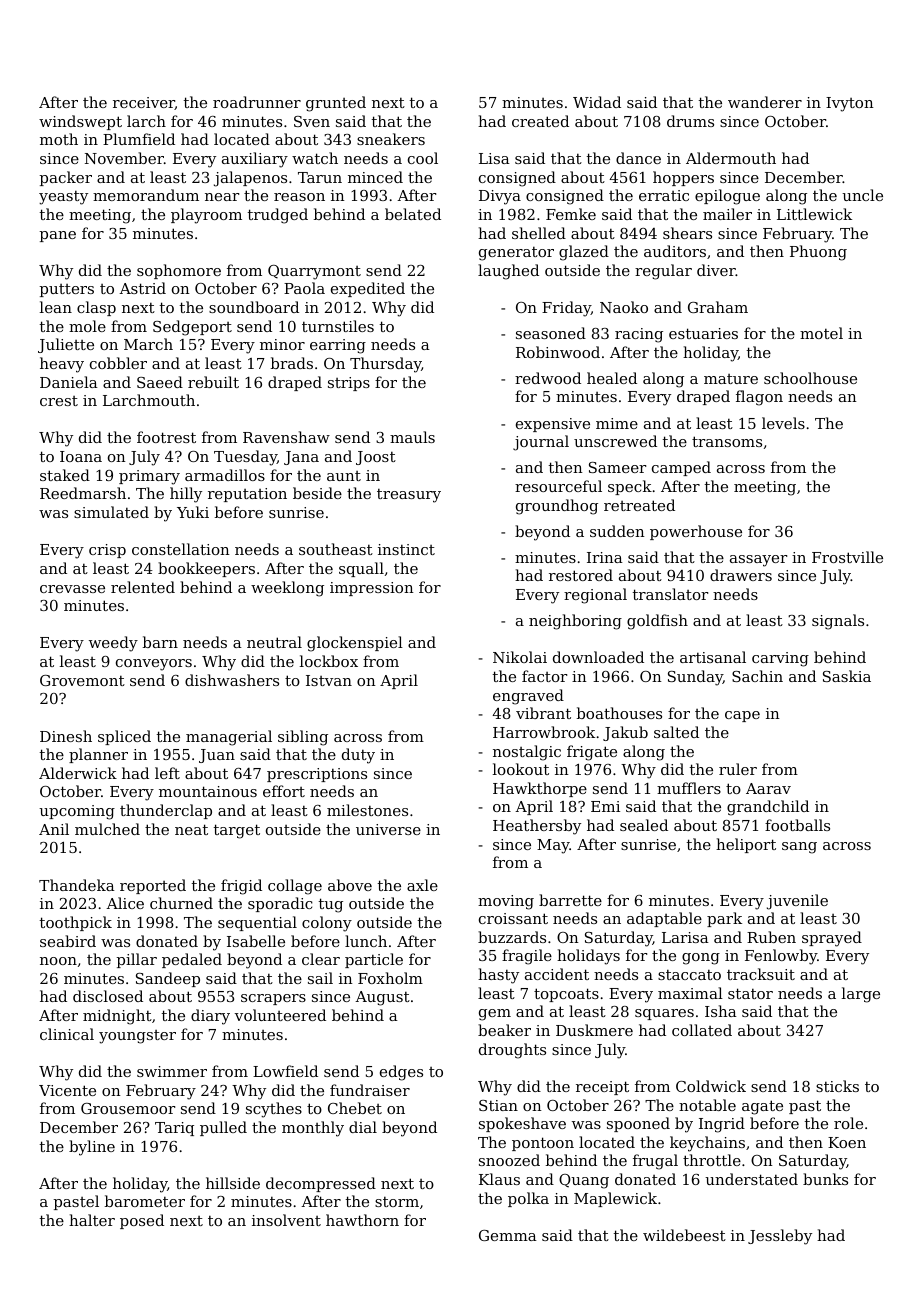  I want to click on spooned, so click(638, 1124).
